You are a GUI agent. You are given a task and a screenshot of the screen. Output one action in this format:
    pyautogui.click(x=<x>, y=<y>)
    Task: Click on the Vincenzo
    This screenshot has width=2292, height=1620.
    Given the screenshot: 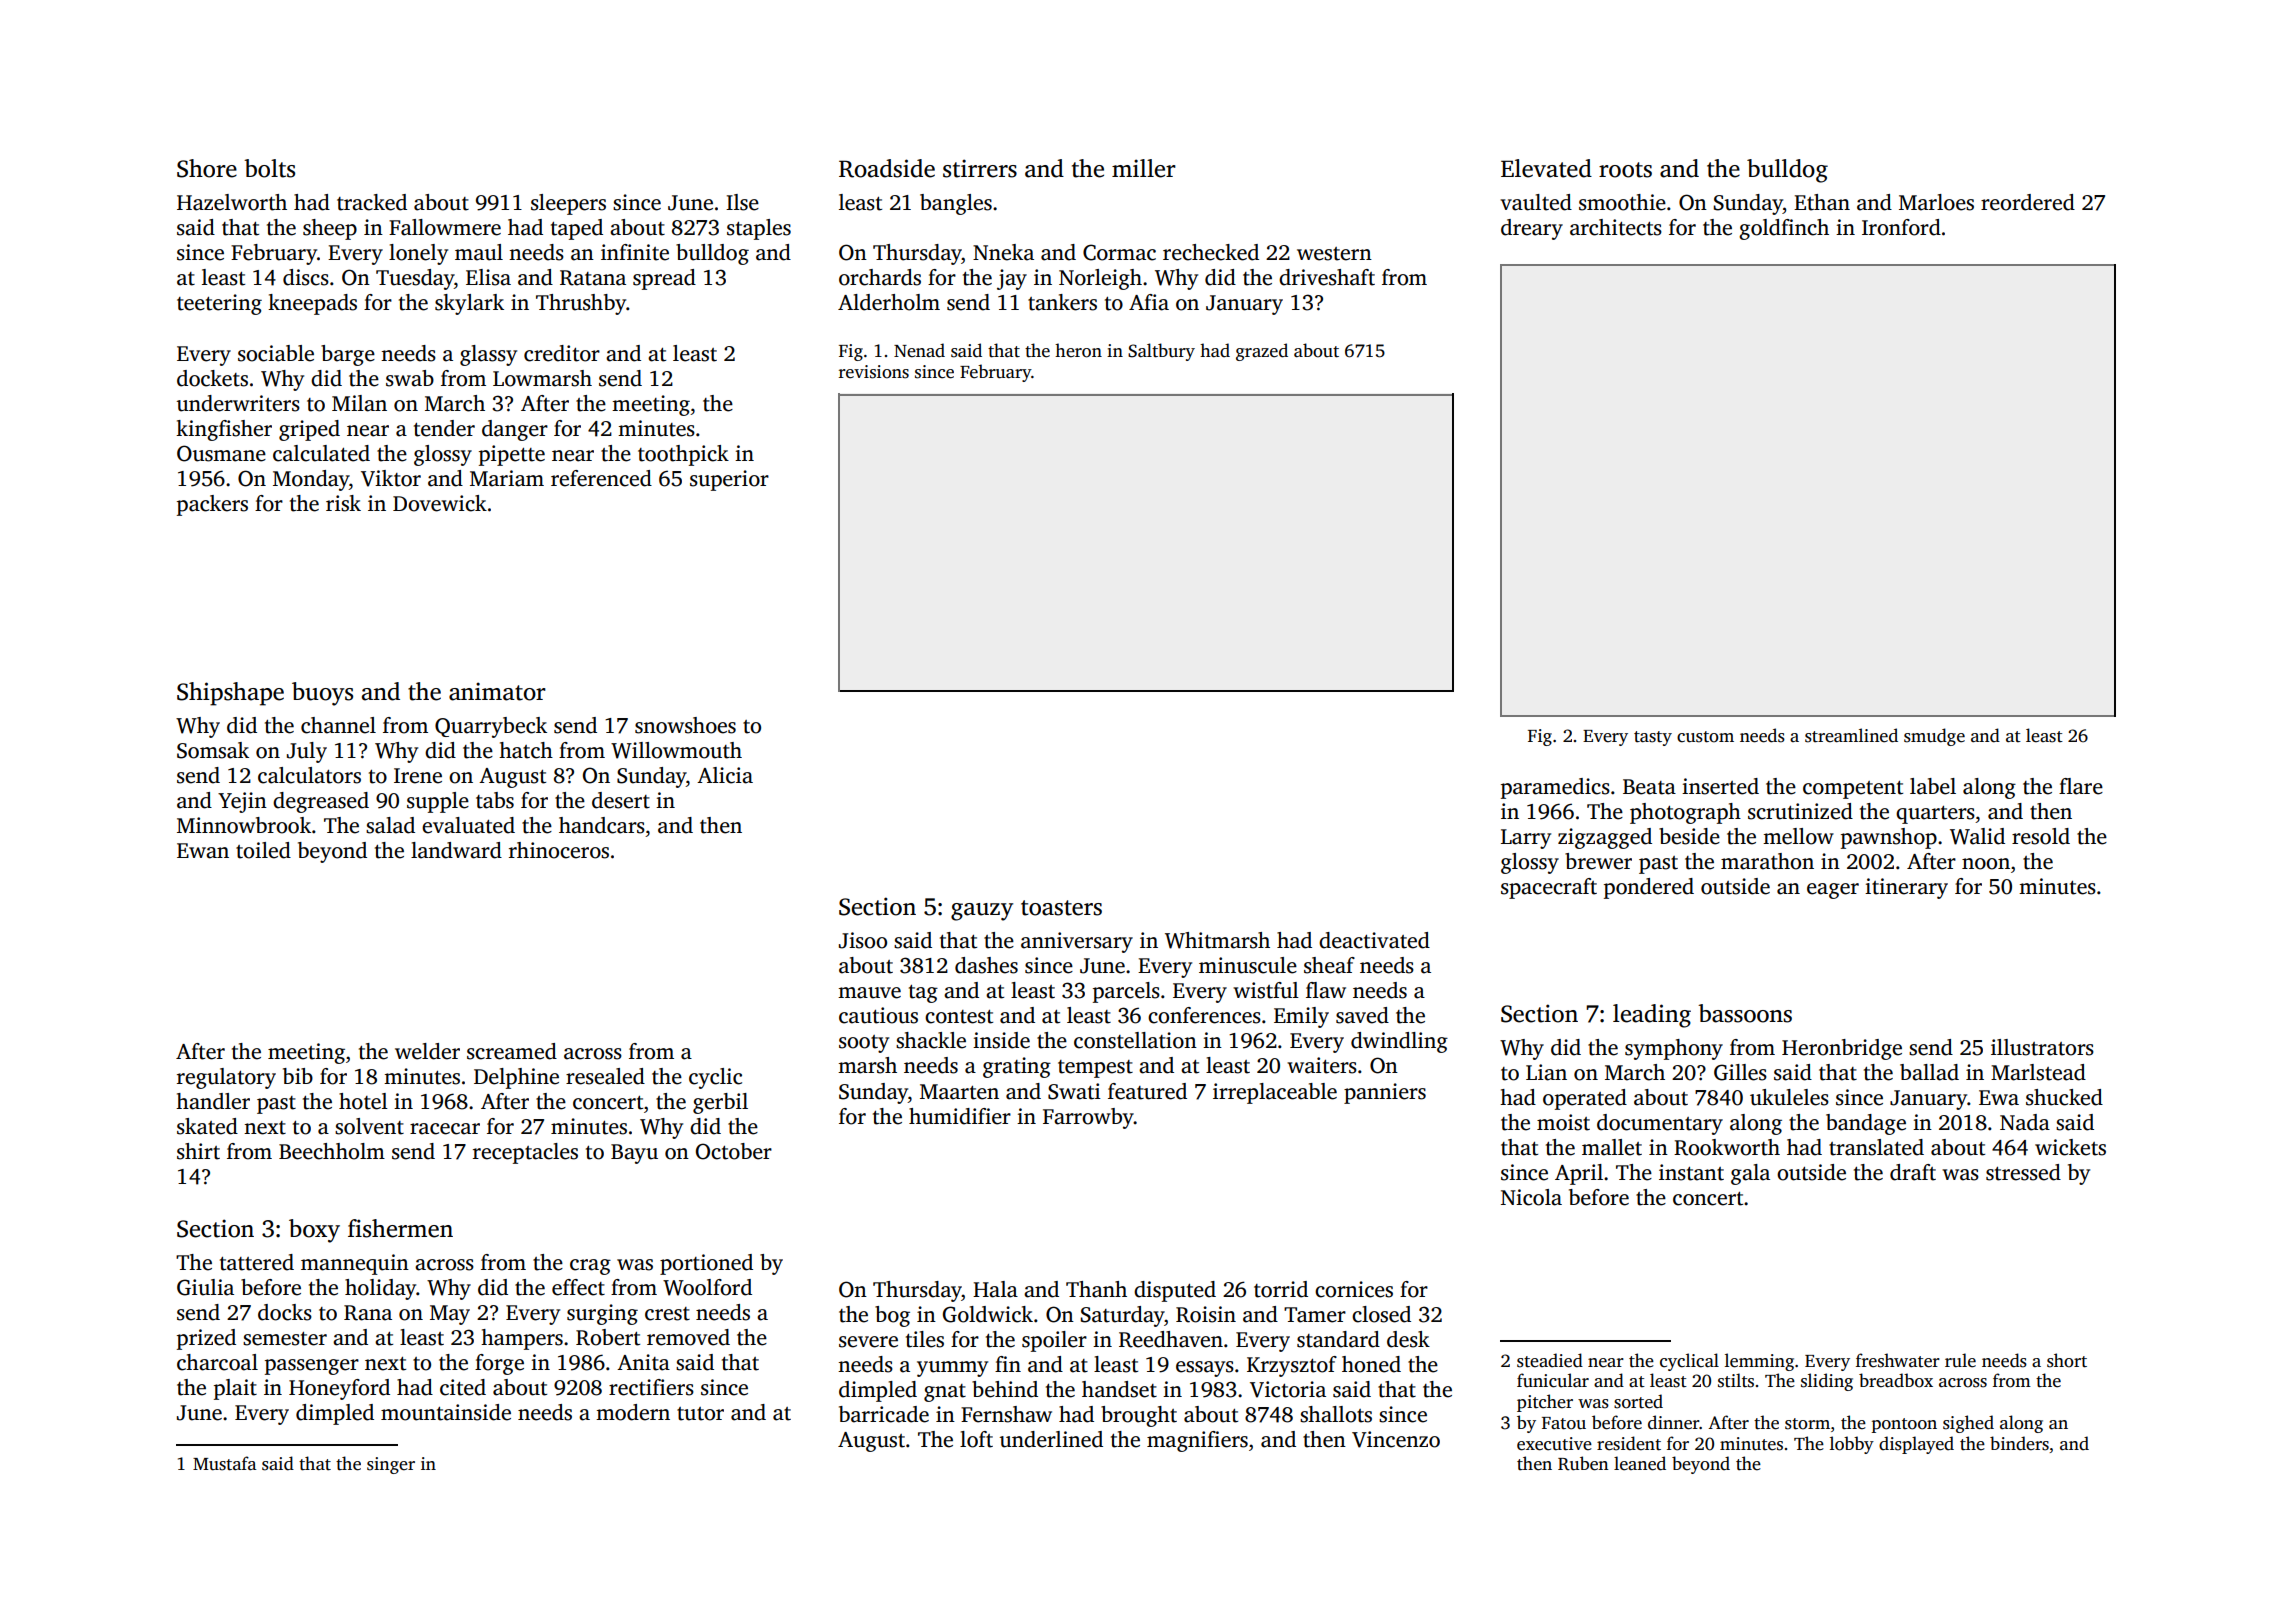 What is the action you would take?
    pyautogui.click(x=1396, y=1439)
